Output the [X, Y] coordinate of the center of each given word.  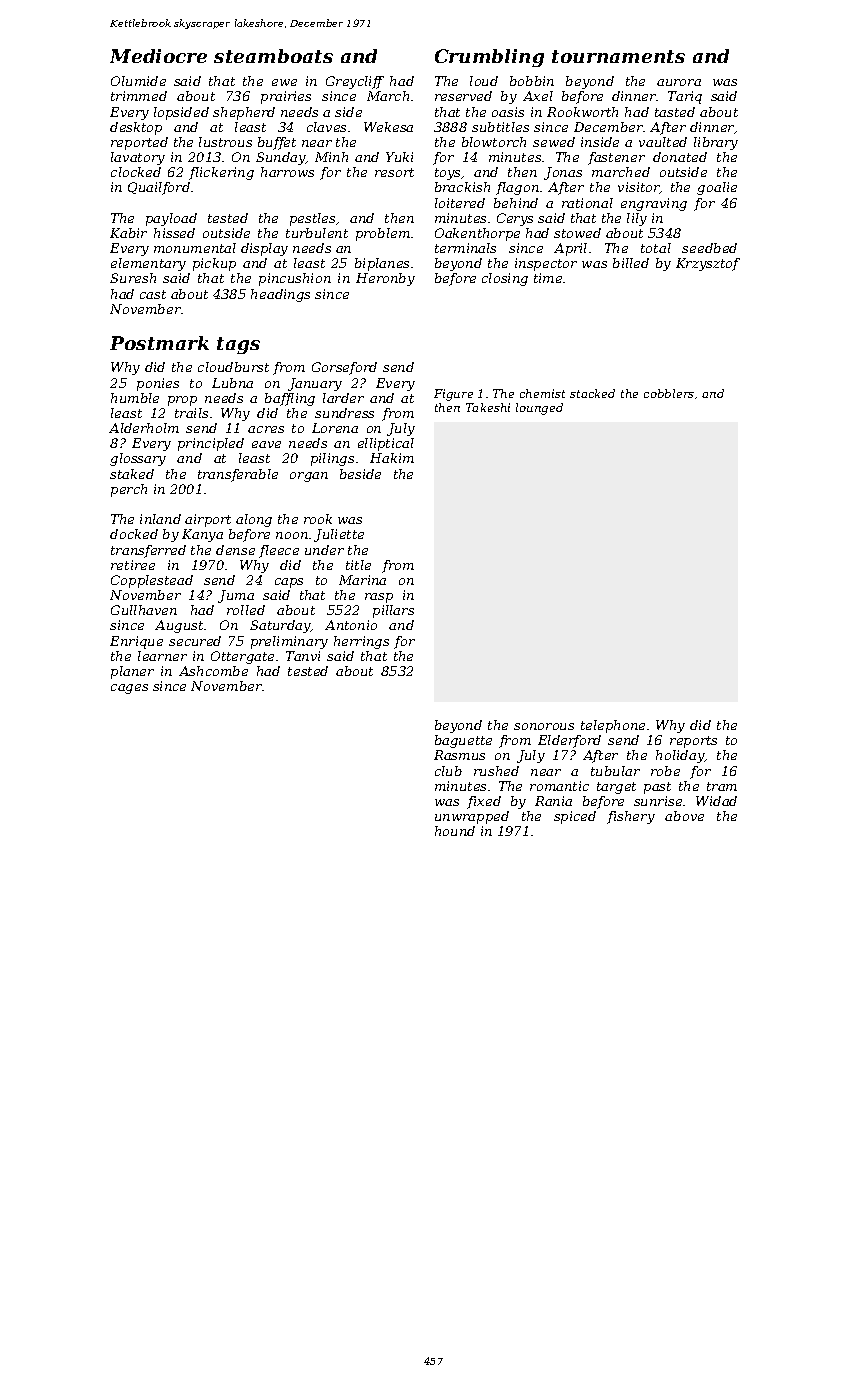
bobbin [532, 81]
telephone [613, 726]
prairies [286, 97]
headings [280, 295]
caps [289, 583]
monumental [195, 248]
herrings [361, 642]
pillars [393, 611]
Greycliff [355, 82]
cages [129, 689]
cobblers [669, 393]
